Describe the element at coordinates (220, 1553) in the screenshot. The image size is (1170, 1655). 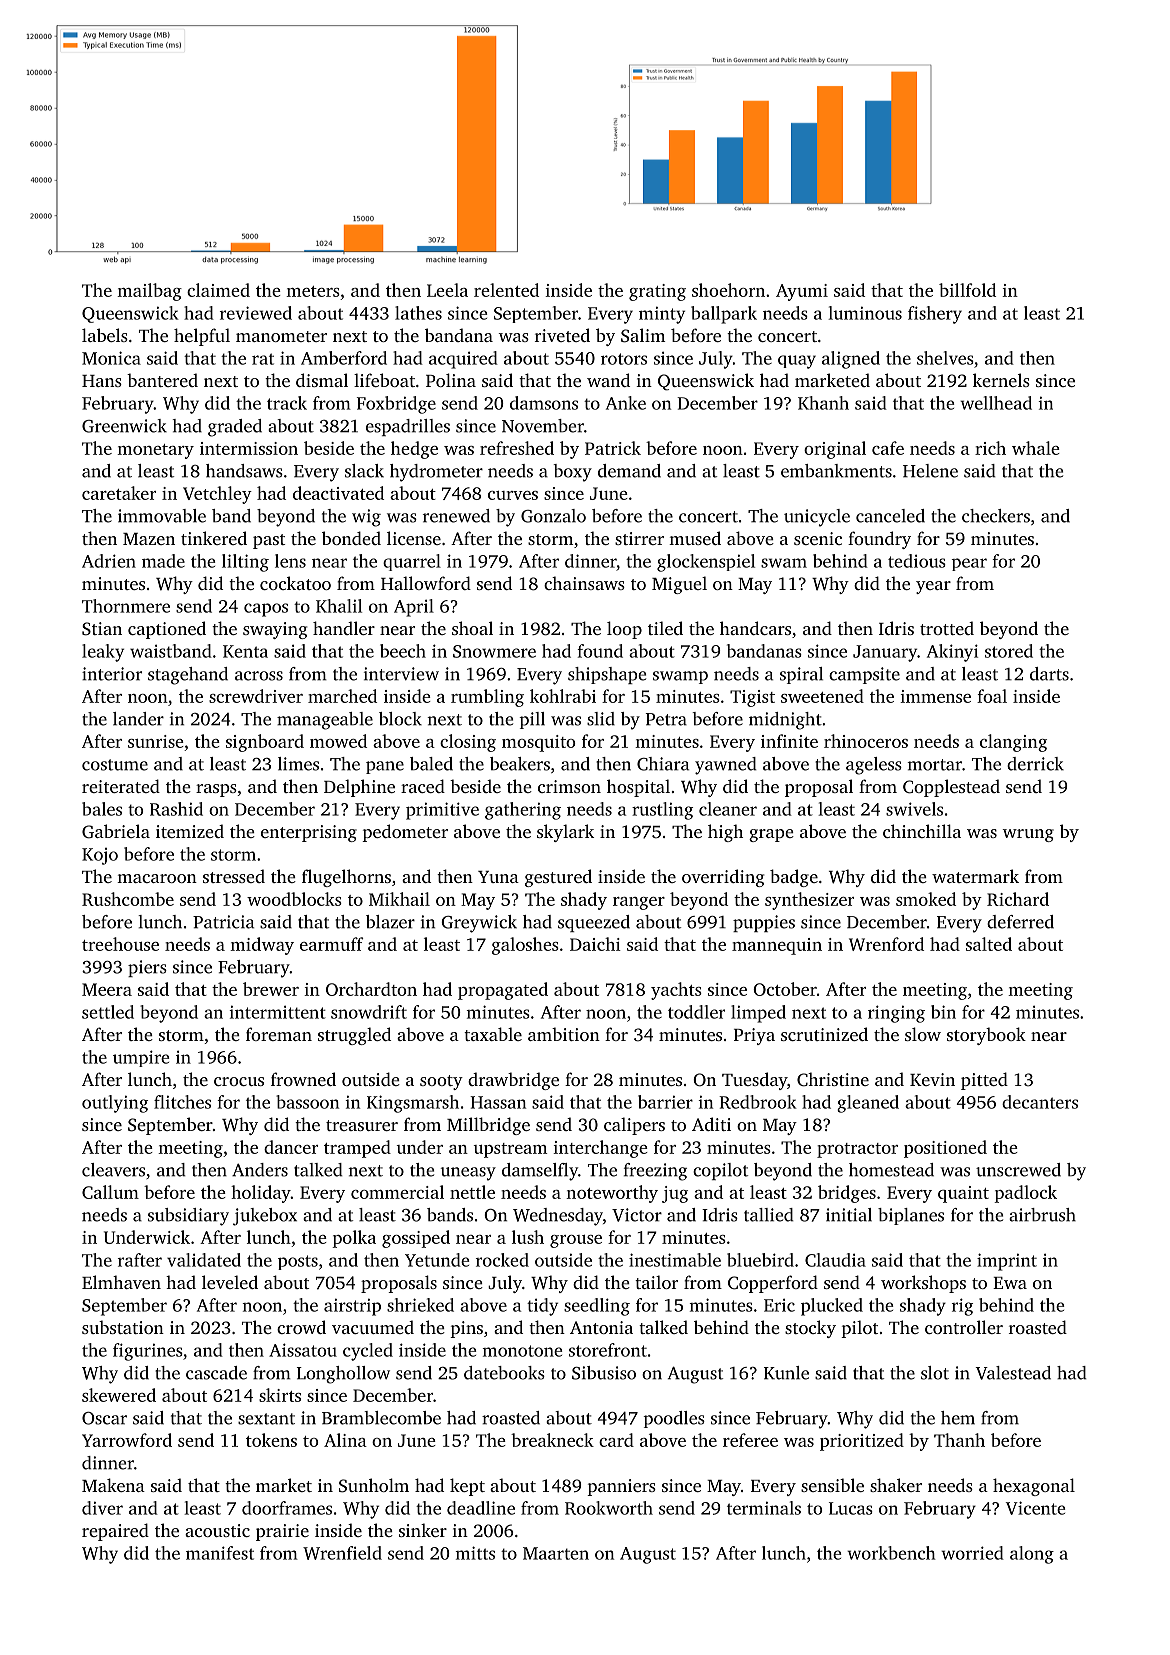
I see `manifest` at that location.
